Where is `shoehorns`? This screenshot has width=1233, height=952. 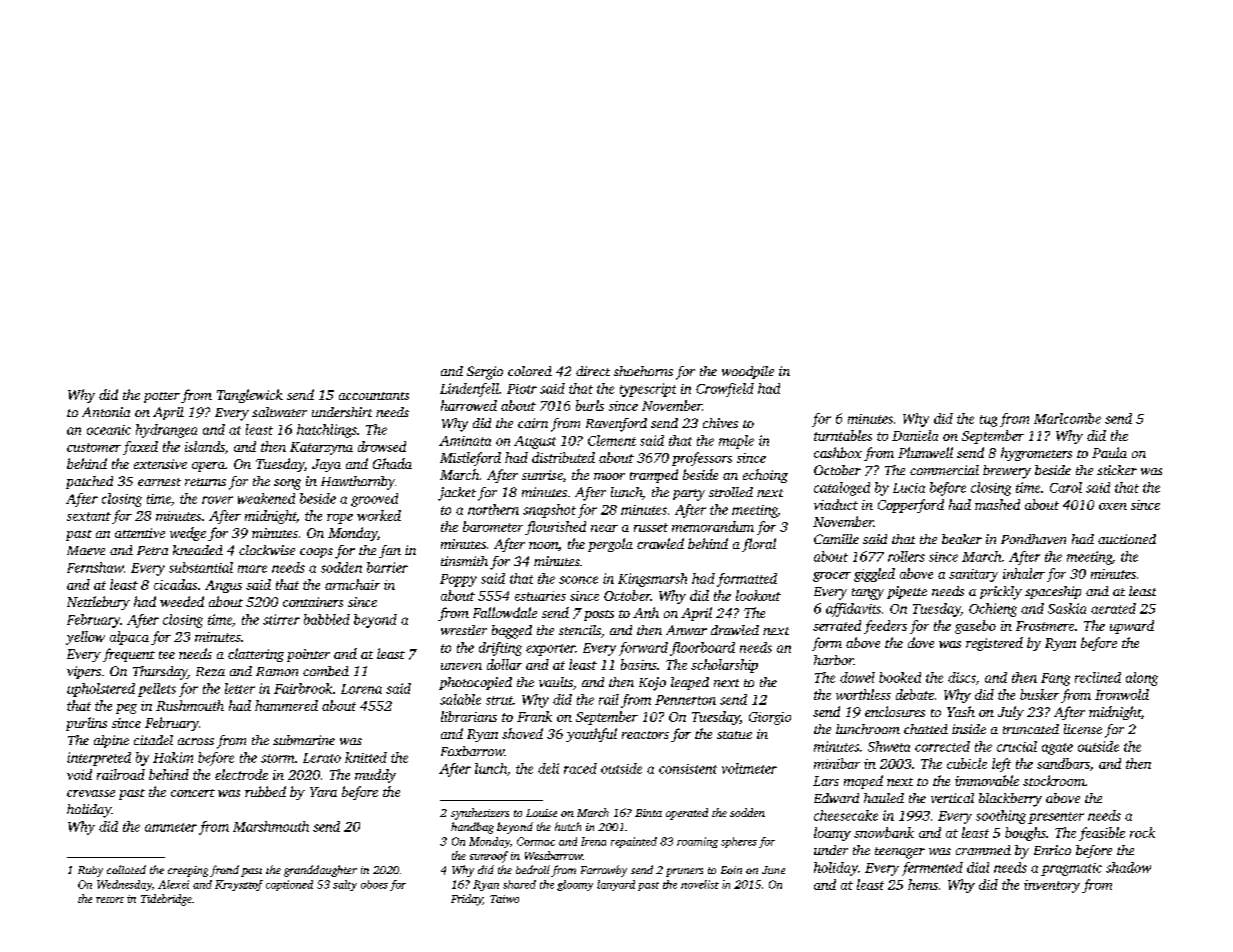 shoehorns is located at coordinates (643, 371).
